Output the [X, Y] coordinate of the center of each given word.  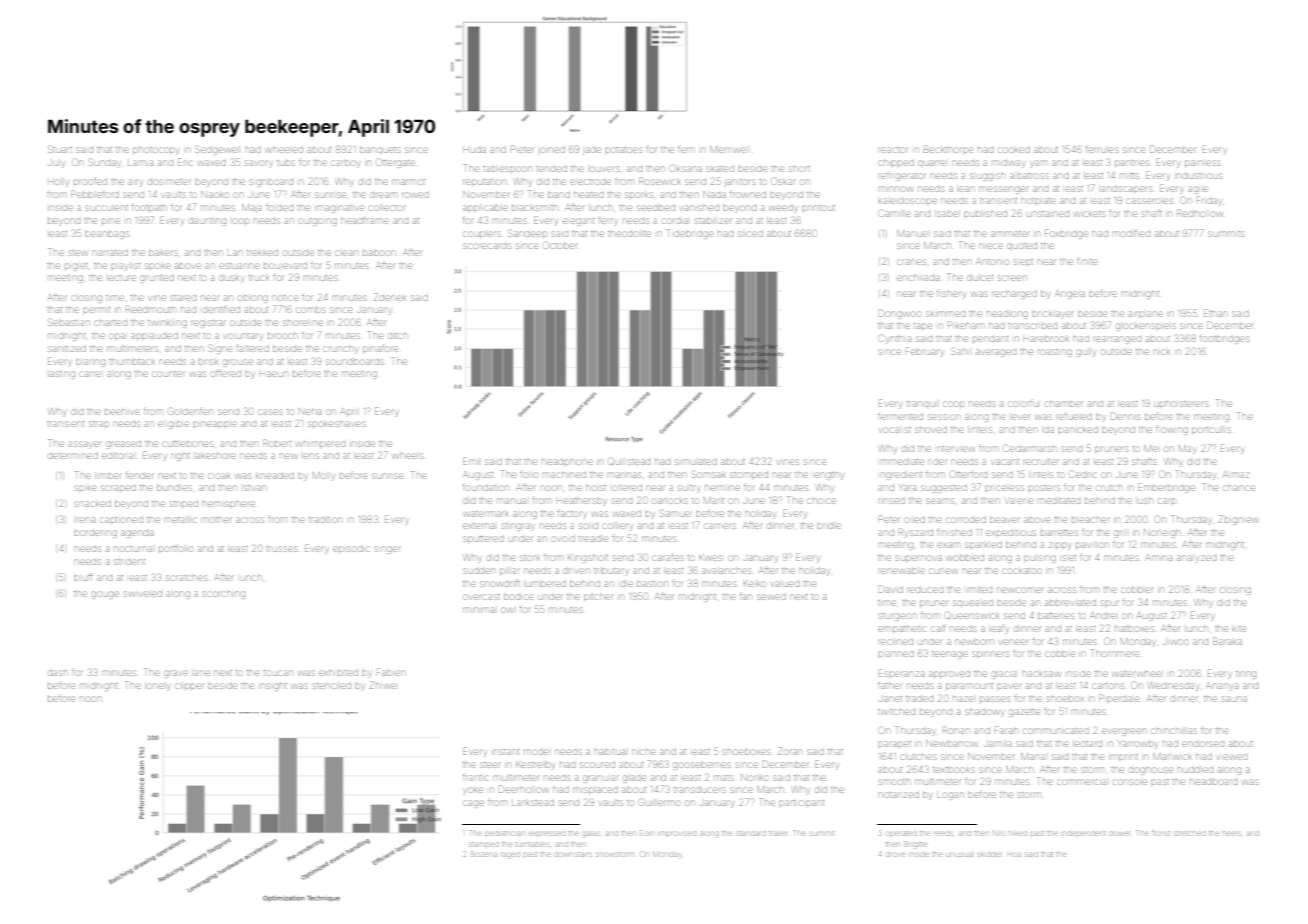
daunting [207, 222]
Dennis [1125, 416]
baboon [379, 253]
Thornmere [1115, 653]
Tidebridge [690, 234]
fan [745, 597]
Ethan [1216, 313]
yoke [473, 791]
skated [720, 169]
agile [1198, 190]
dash [57, 673]
